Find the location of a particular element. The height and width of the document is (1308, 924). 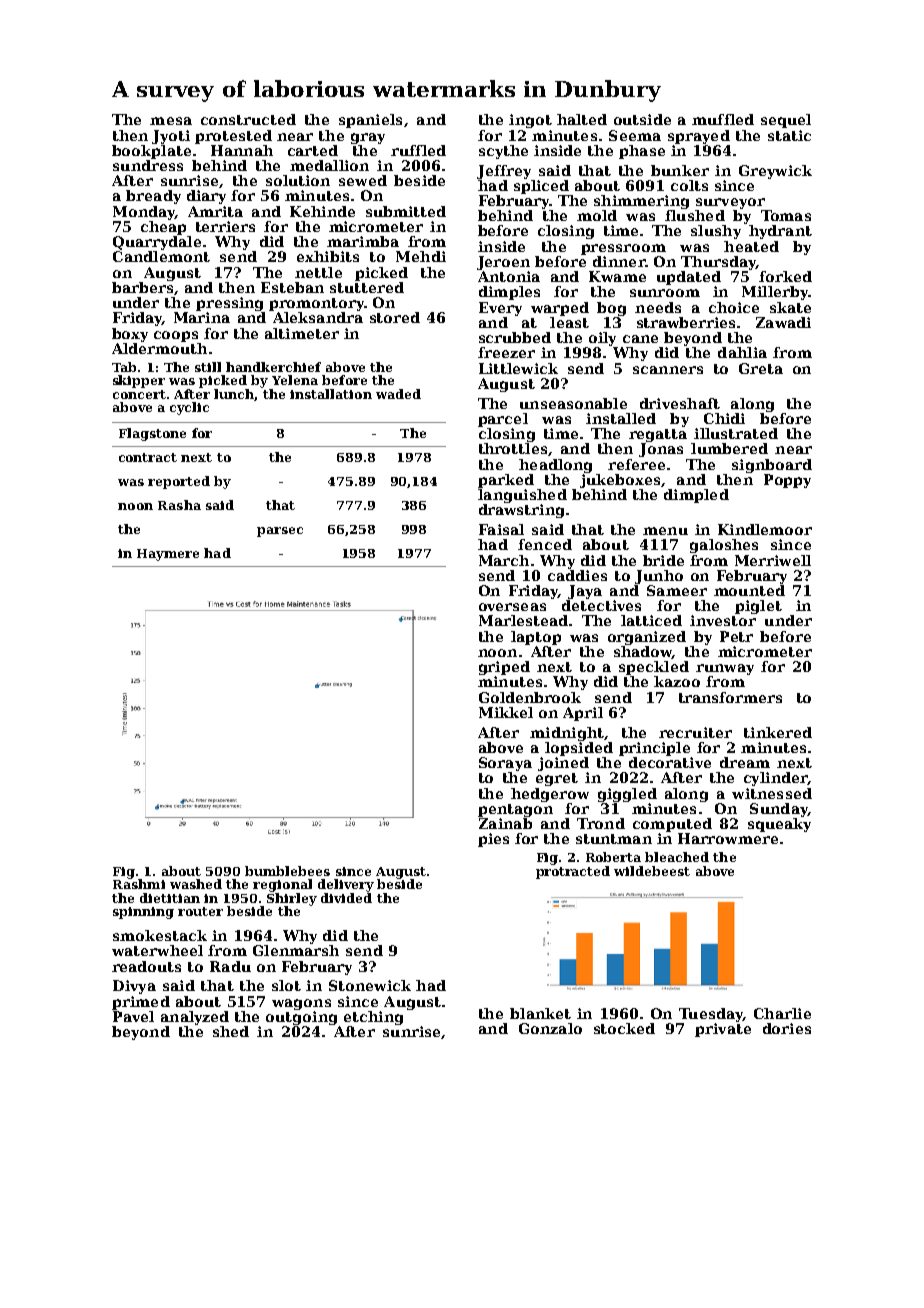

constructed is located at coordinates (248, 119).
